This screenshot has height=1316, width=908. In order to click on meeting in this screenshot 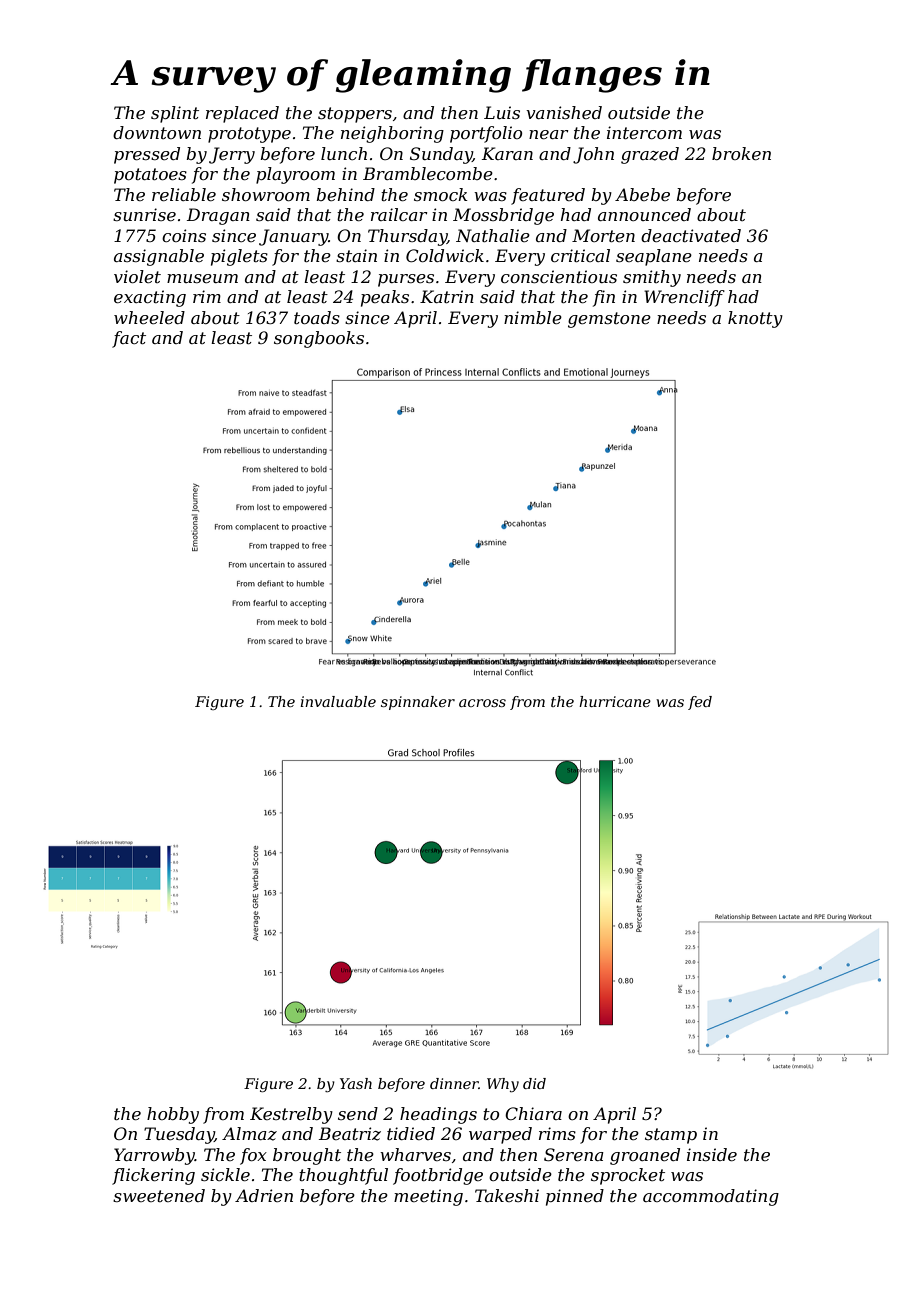, I will do `click(428, 1197)`.
